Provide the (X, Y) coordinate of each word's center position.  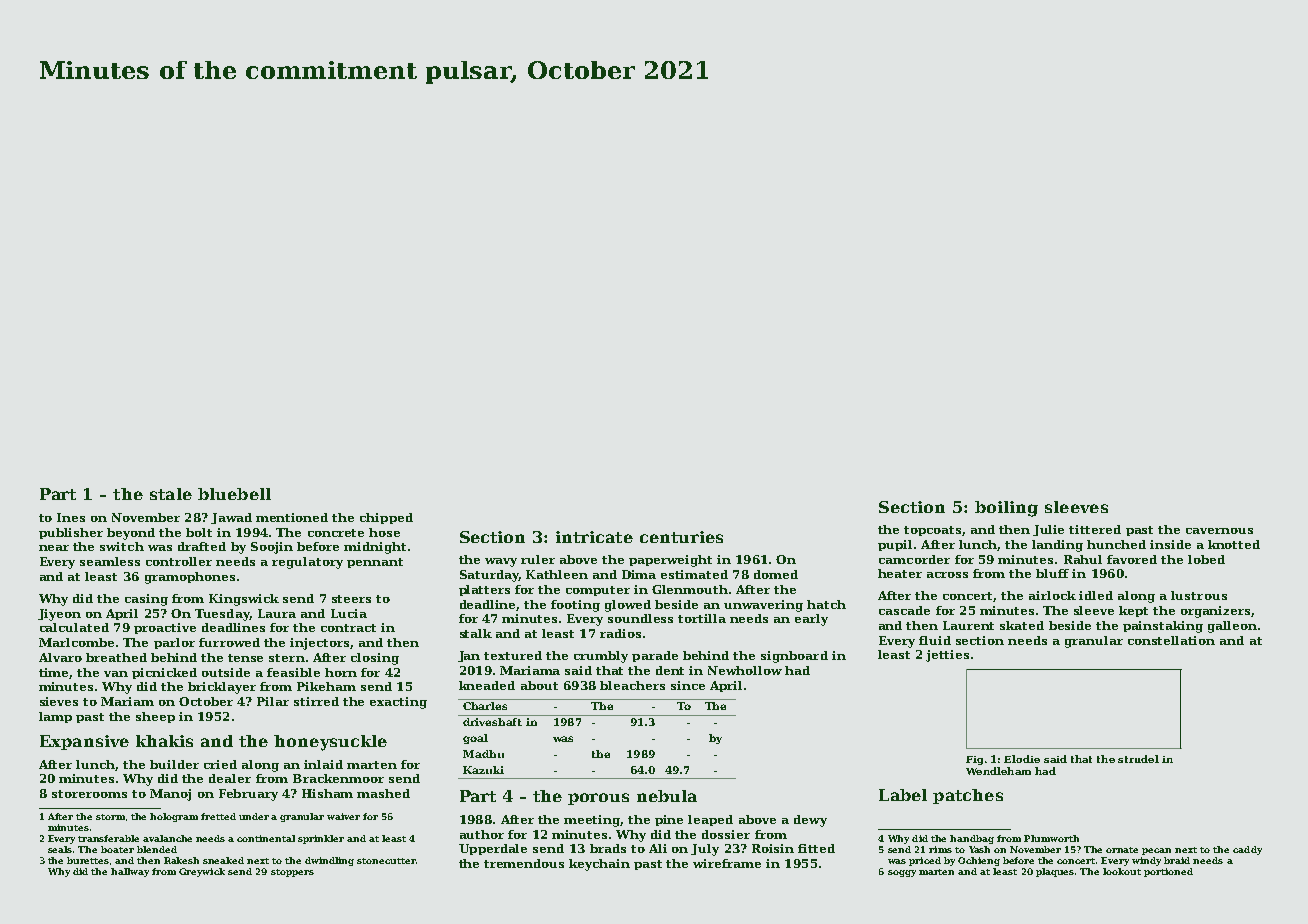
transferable (108, 838)
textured (513, 655)
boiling (1006, 509)
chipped (386, 518)
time (53, 672)
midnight (375, 548)
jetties (947, 656)
